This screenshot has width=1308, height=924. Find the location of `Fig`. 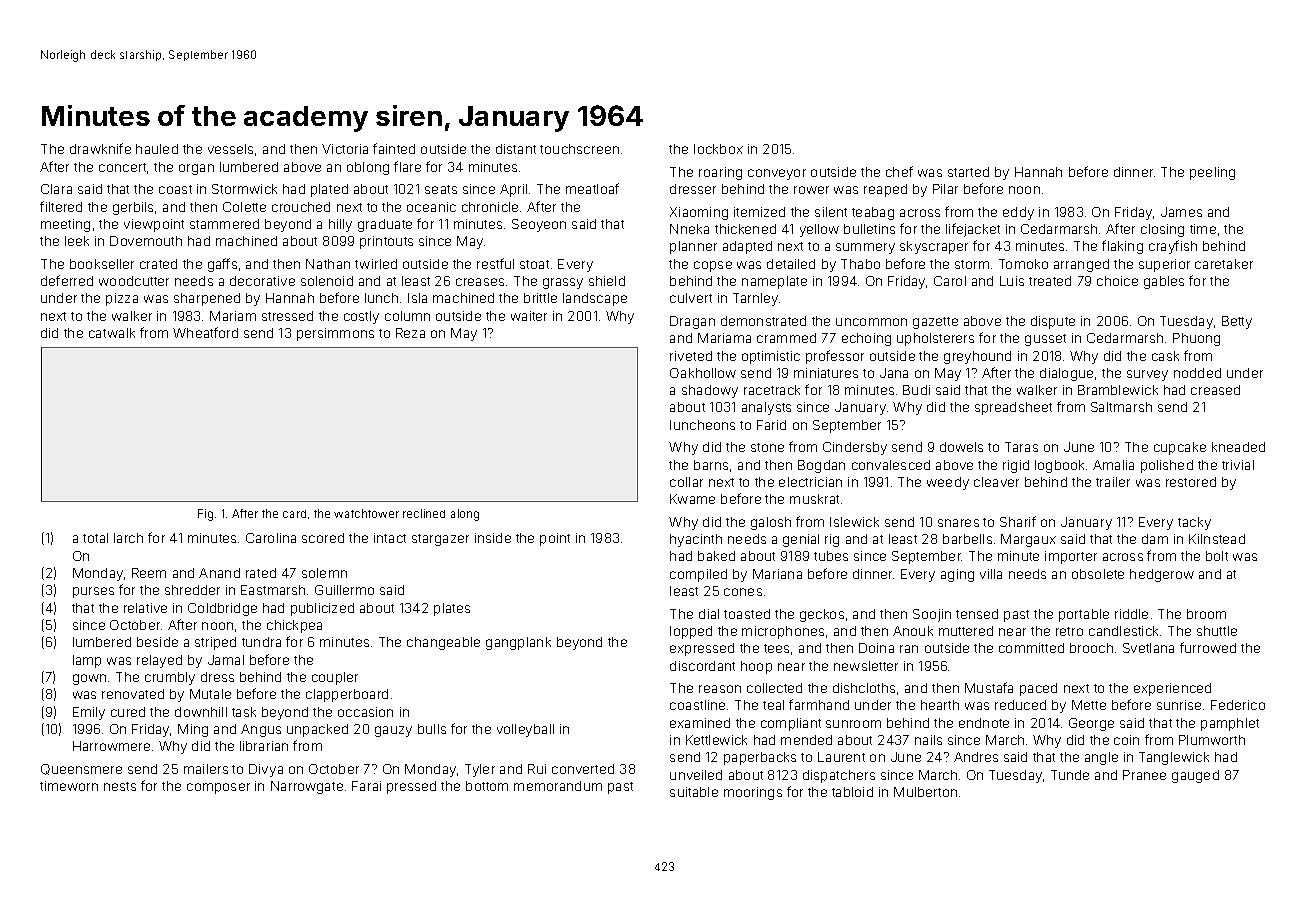

Fig is located at coordinates (205, 515).
